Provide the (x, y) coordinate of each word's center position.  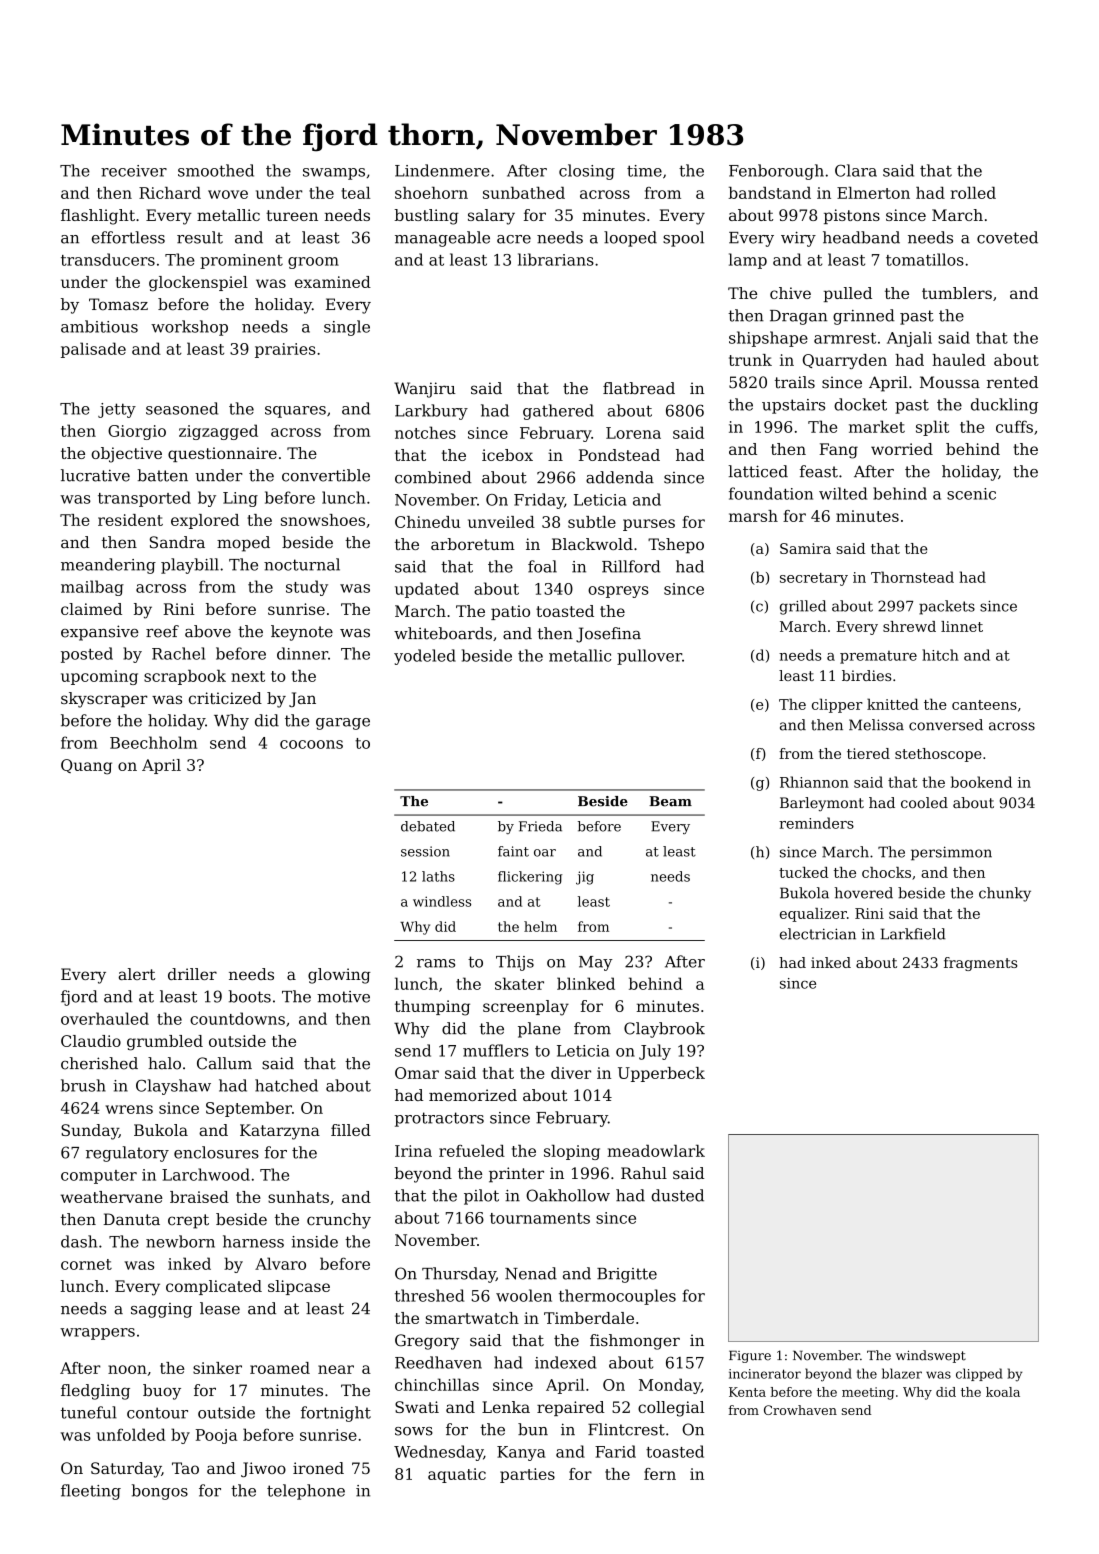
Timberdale (589, 1318)
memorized (473, 1095)
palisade (93, 350)
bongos (160, 1492)
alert (136, 974)
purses (649, 525)
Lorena (633, 433)
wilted (843, 493)
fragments (980, 964)
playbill (190, 566)
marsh (753, 516)
